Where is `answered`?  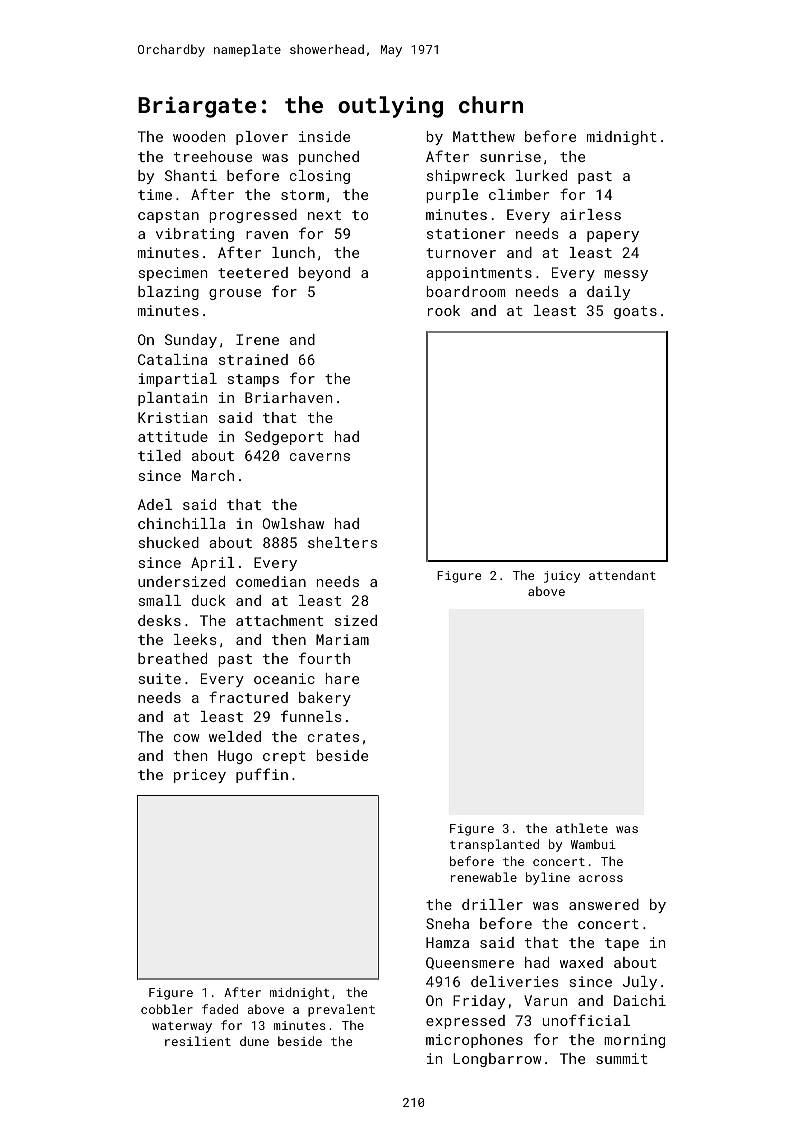
answered is located at coordinates (604, 904).
